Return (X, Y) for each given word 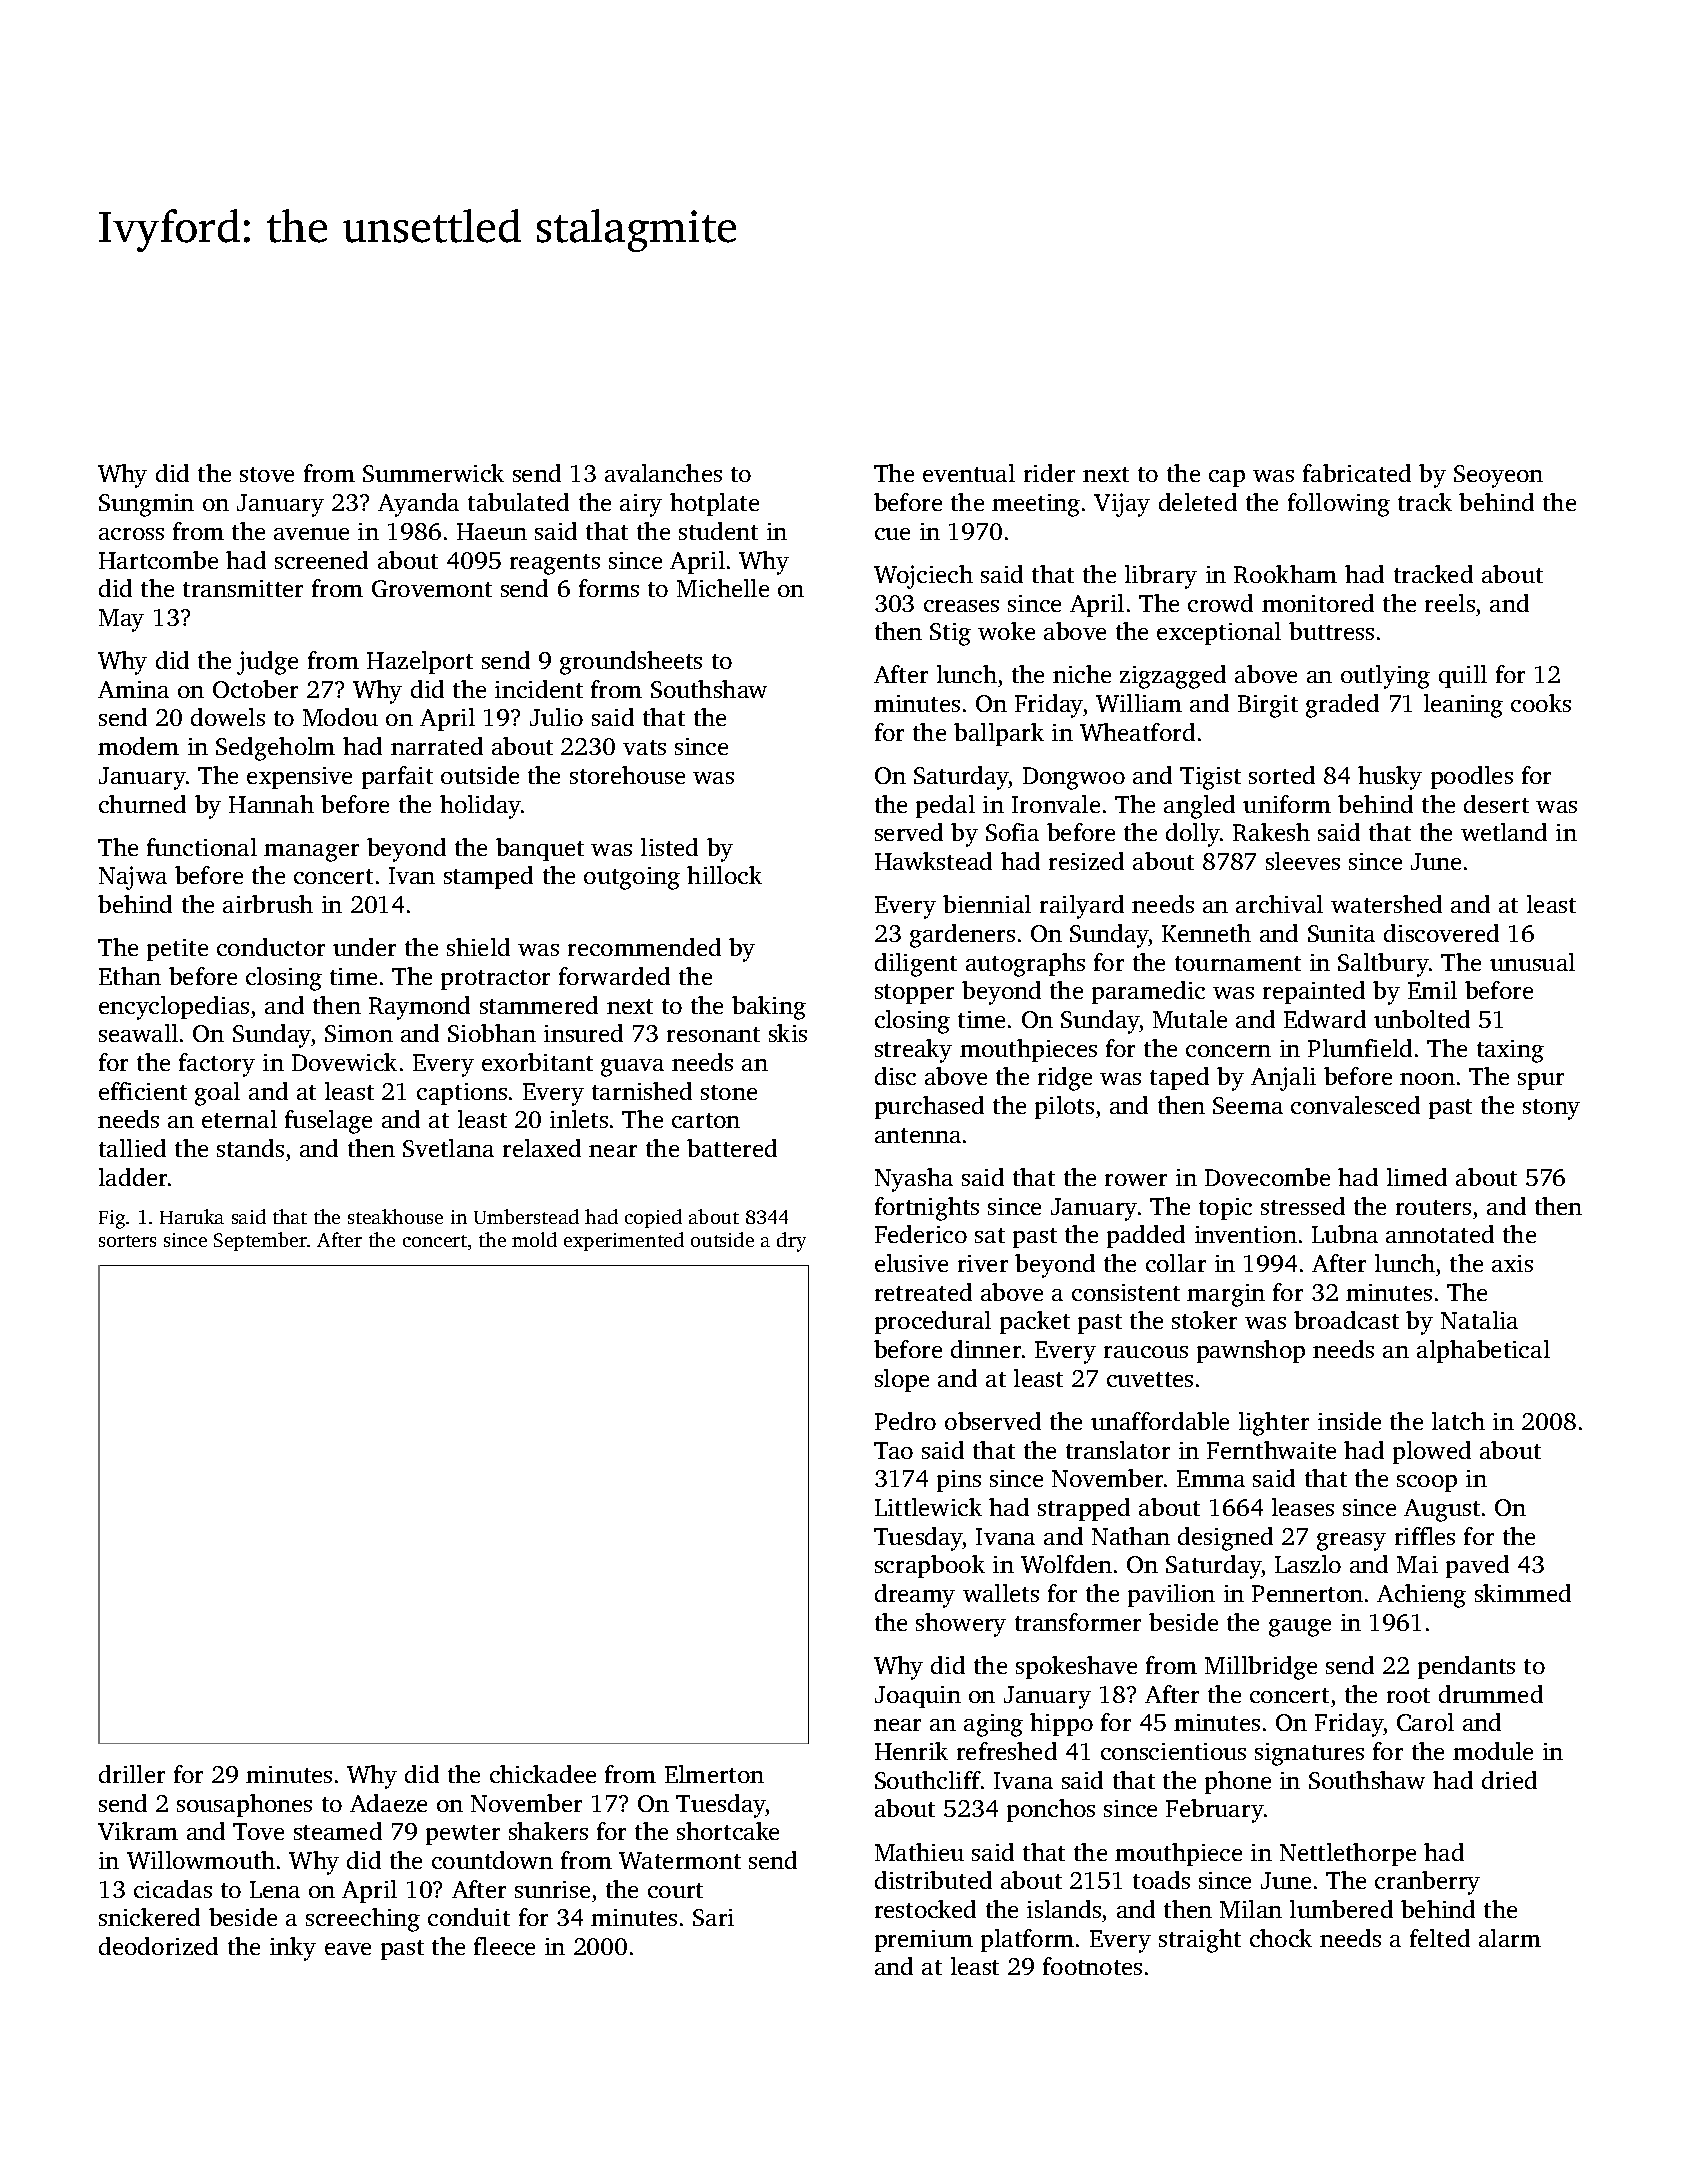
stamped (488, 877)
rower (1136, 1180)
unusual (1532, 962)
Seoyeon (1498, 476)
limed (1417, 1177)
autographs (1025, 965)
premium (924, 1941)
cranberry (1427, 1883)
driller (132, 1774)
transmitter (243, 588)
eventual (969, 473)
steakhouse (395, 1216)
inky (293, 1949)
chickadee (543, 1774)
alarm (1510, 1938)
